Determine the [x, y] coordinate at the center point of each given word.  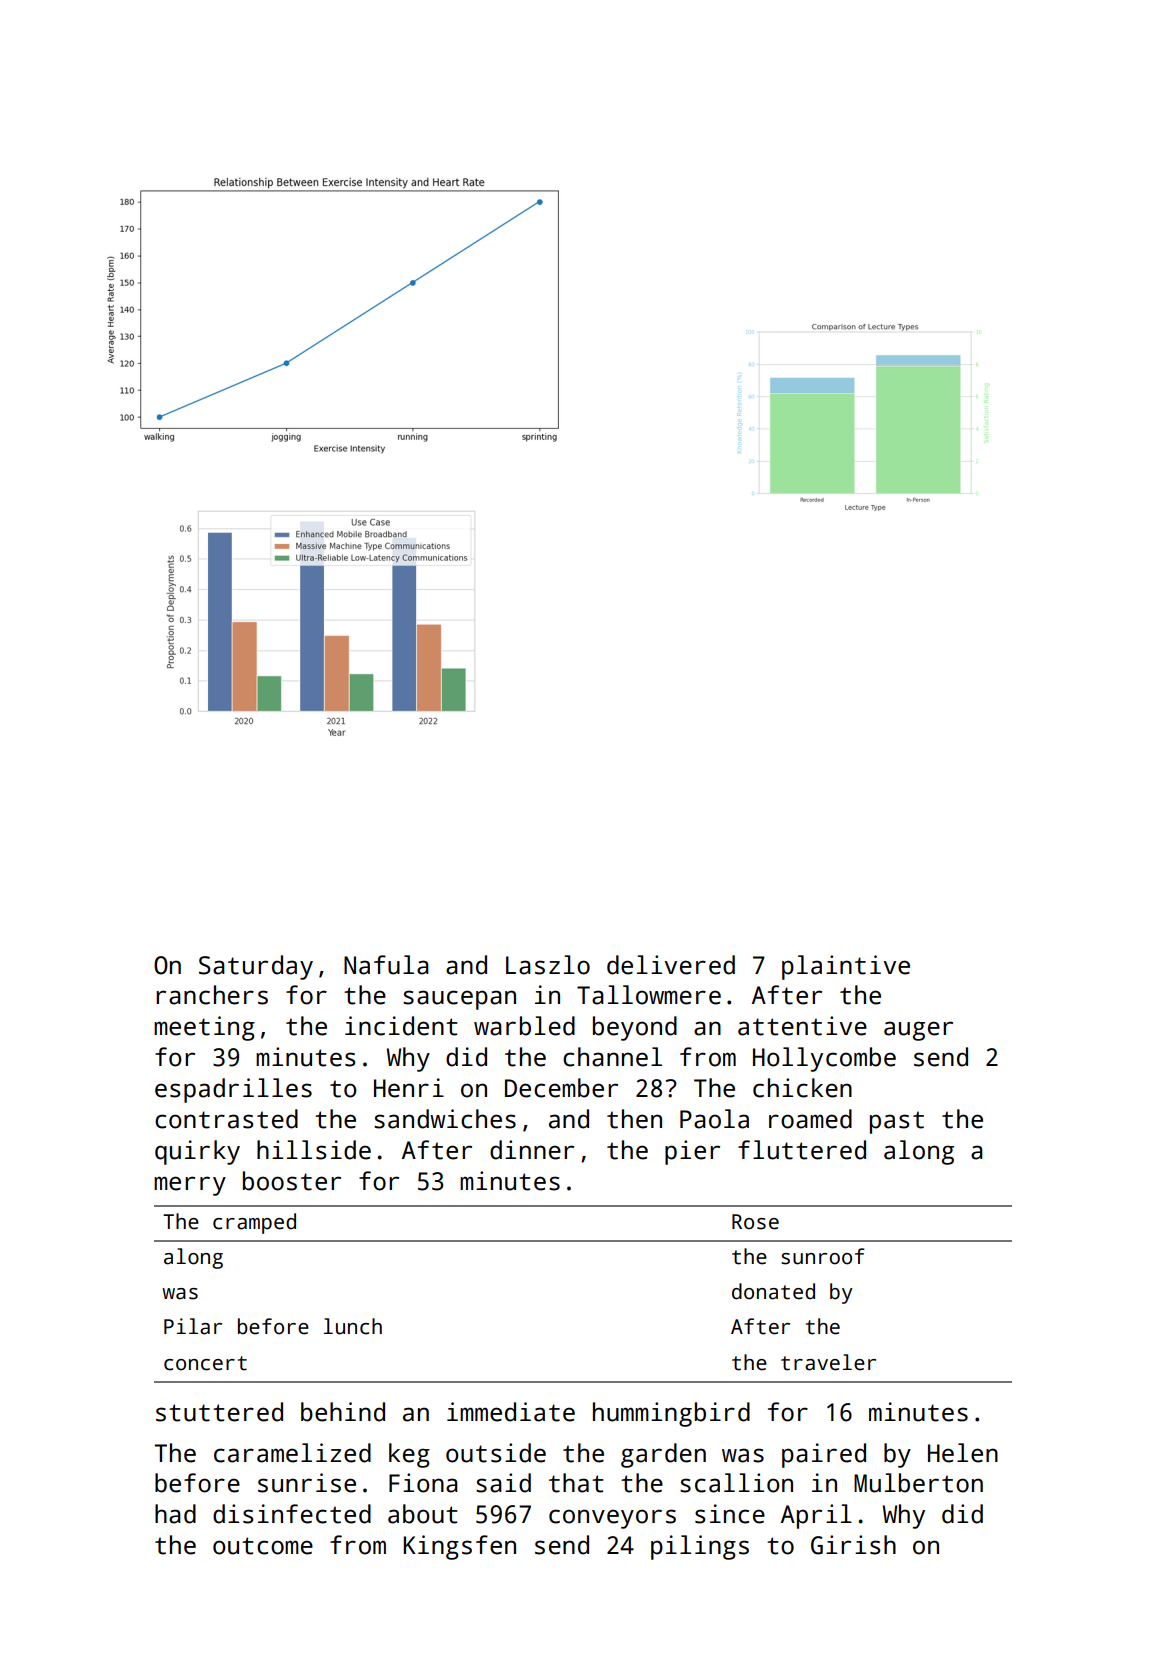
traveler [828, 1362]
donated [773, 1291]
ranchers [212, 995]
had [175, 1514]
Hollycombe [824, 1059]
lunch [353, 1326]
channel [612, 1057]
